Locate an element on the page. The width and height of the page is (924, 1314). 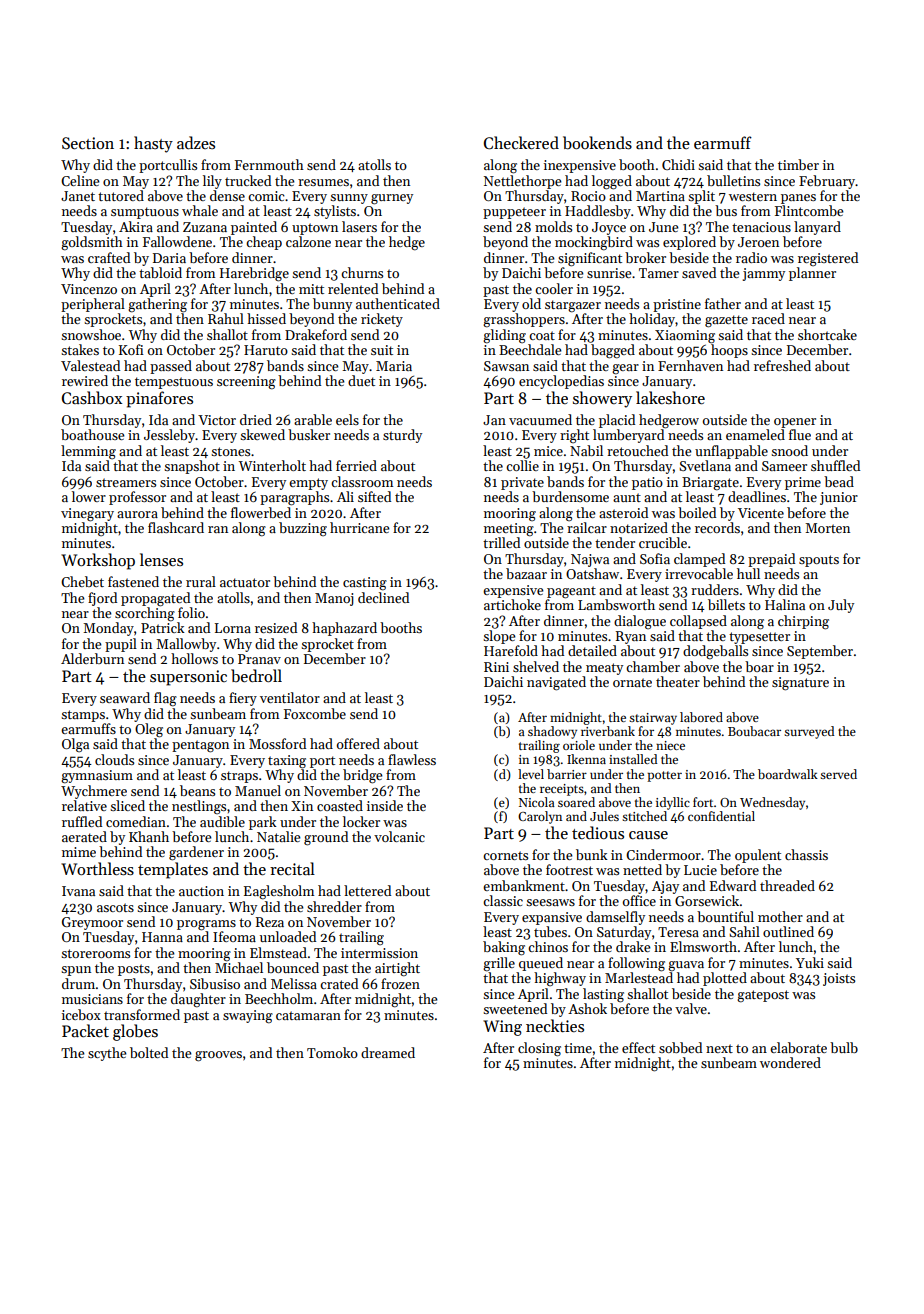
dreamed is located at coordinates (388, 1052).
